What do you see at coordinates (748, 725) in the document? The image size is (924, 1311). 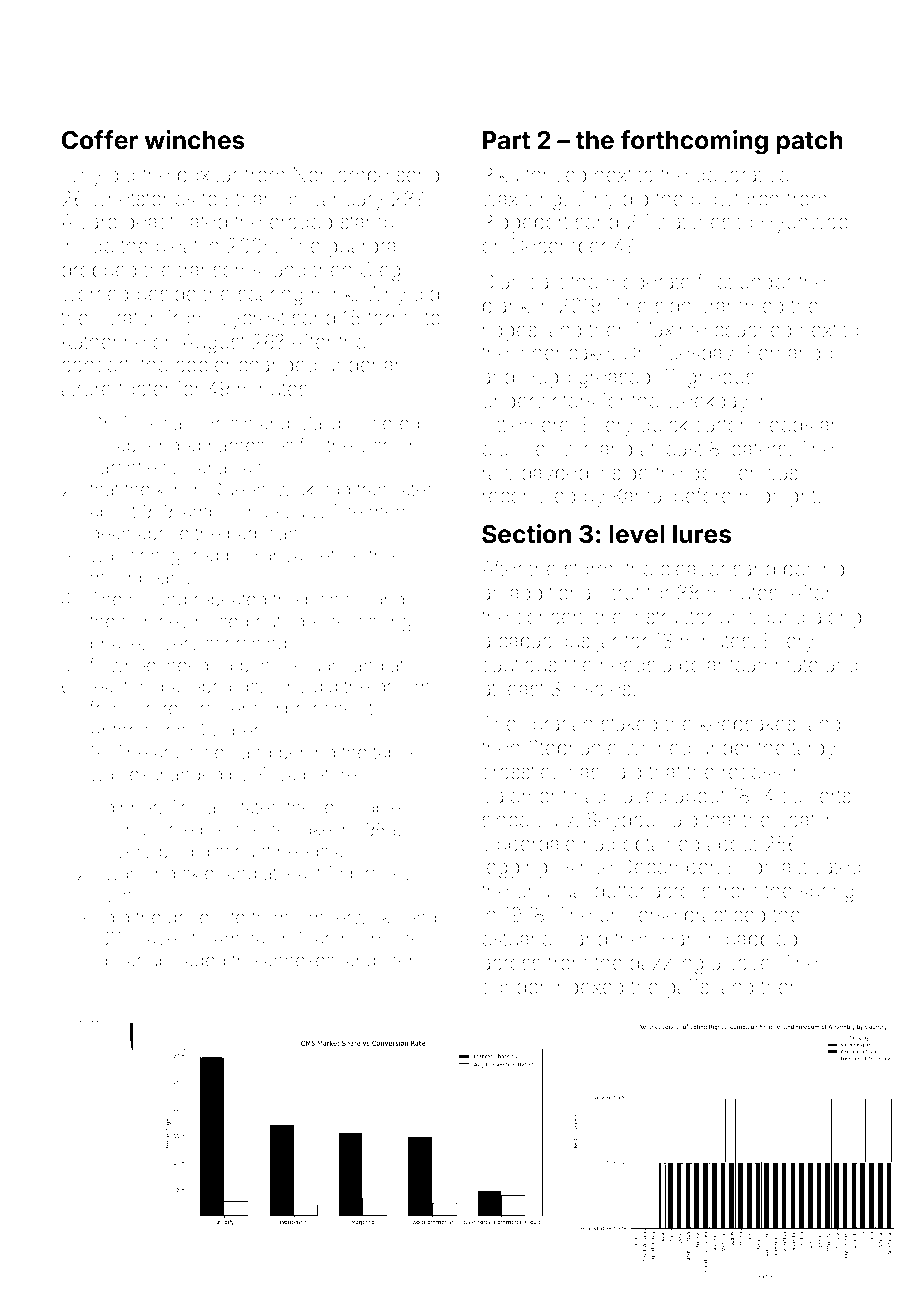 I see `keepsakes` at bounding box center [748, 725].
